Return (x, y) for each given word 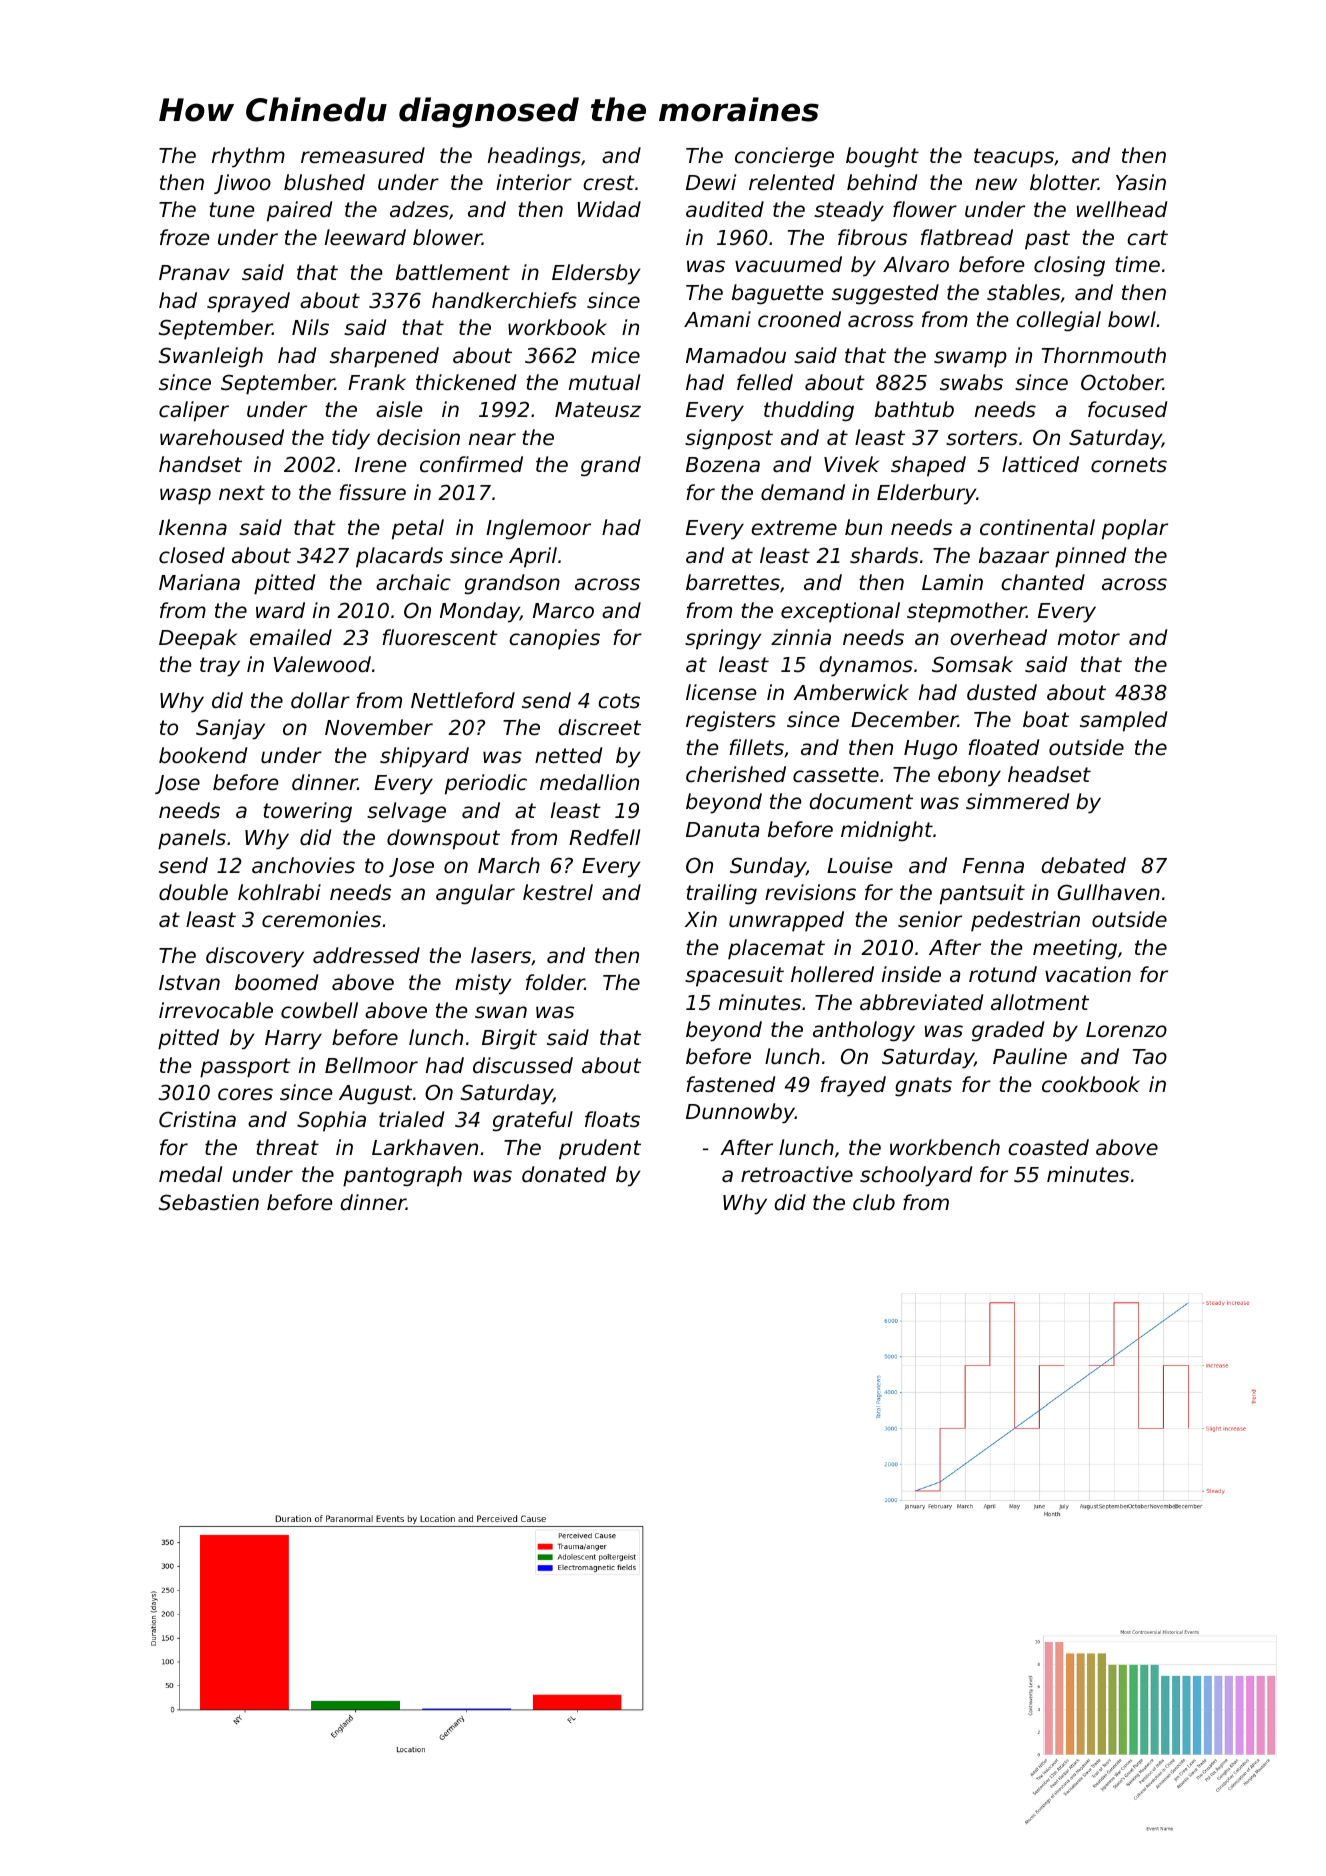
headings (534, 157)
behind (882, 182)
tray (220, 667)
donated (564, 1174)
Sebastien (209, 1202)
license (721, 692)
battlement (453, 272)
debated (1083, 865)
